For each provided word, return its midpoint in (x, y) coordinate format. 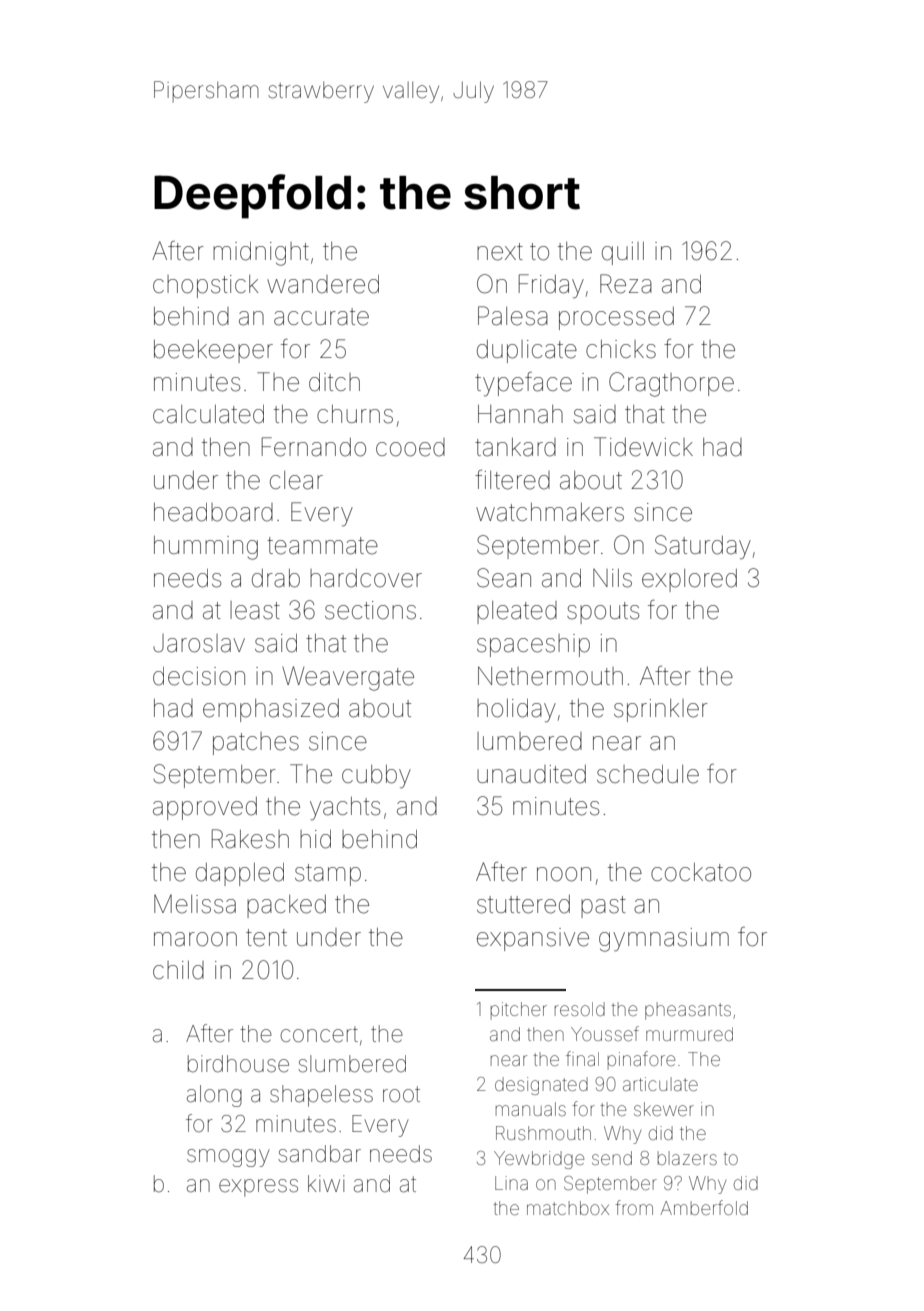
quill (623, 253)
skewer (664, 1109)
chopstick (205, 286)
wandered (323, 284)
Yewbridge (539, 1160)
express (258, 1188)
